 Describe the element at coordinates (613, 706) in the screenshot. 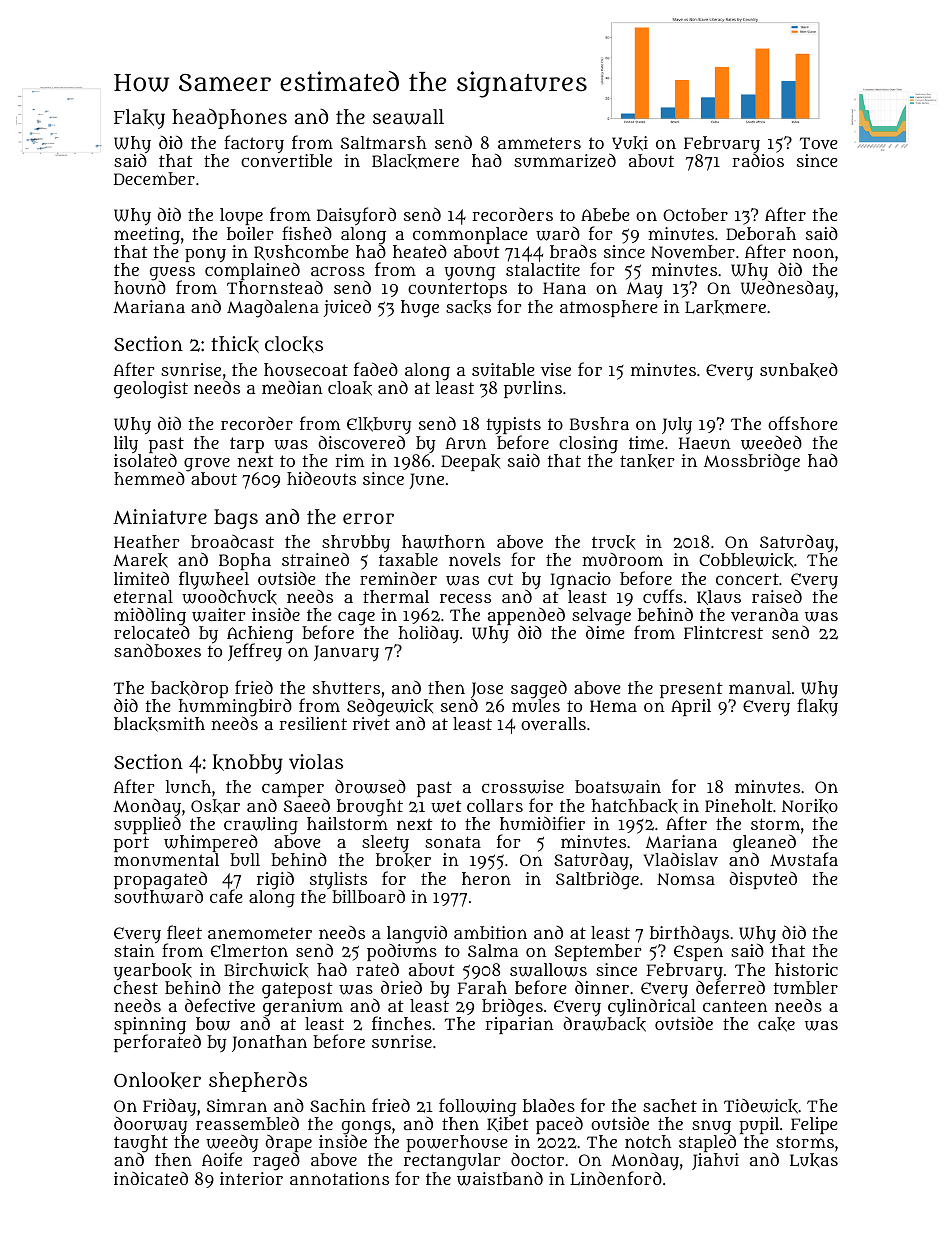

I see `Hema` at that location.
